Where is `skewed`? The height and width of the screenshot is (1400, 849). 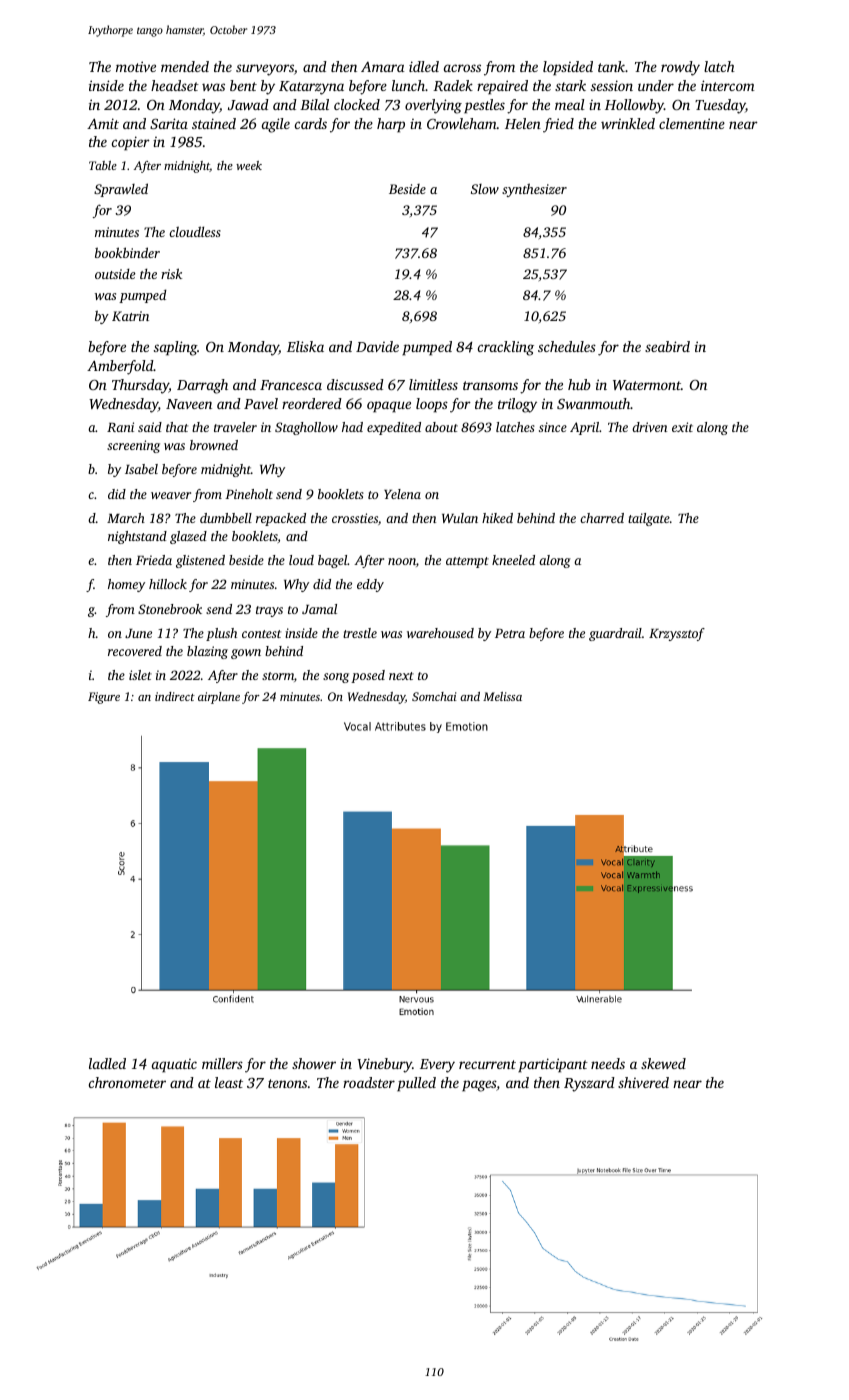 skewed is located at coordinates (663, 1063).
